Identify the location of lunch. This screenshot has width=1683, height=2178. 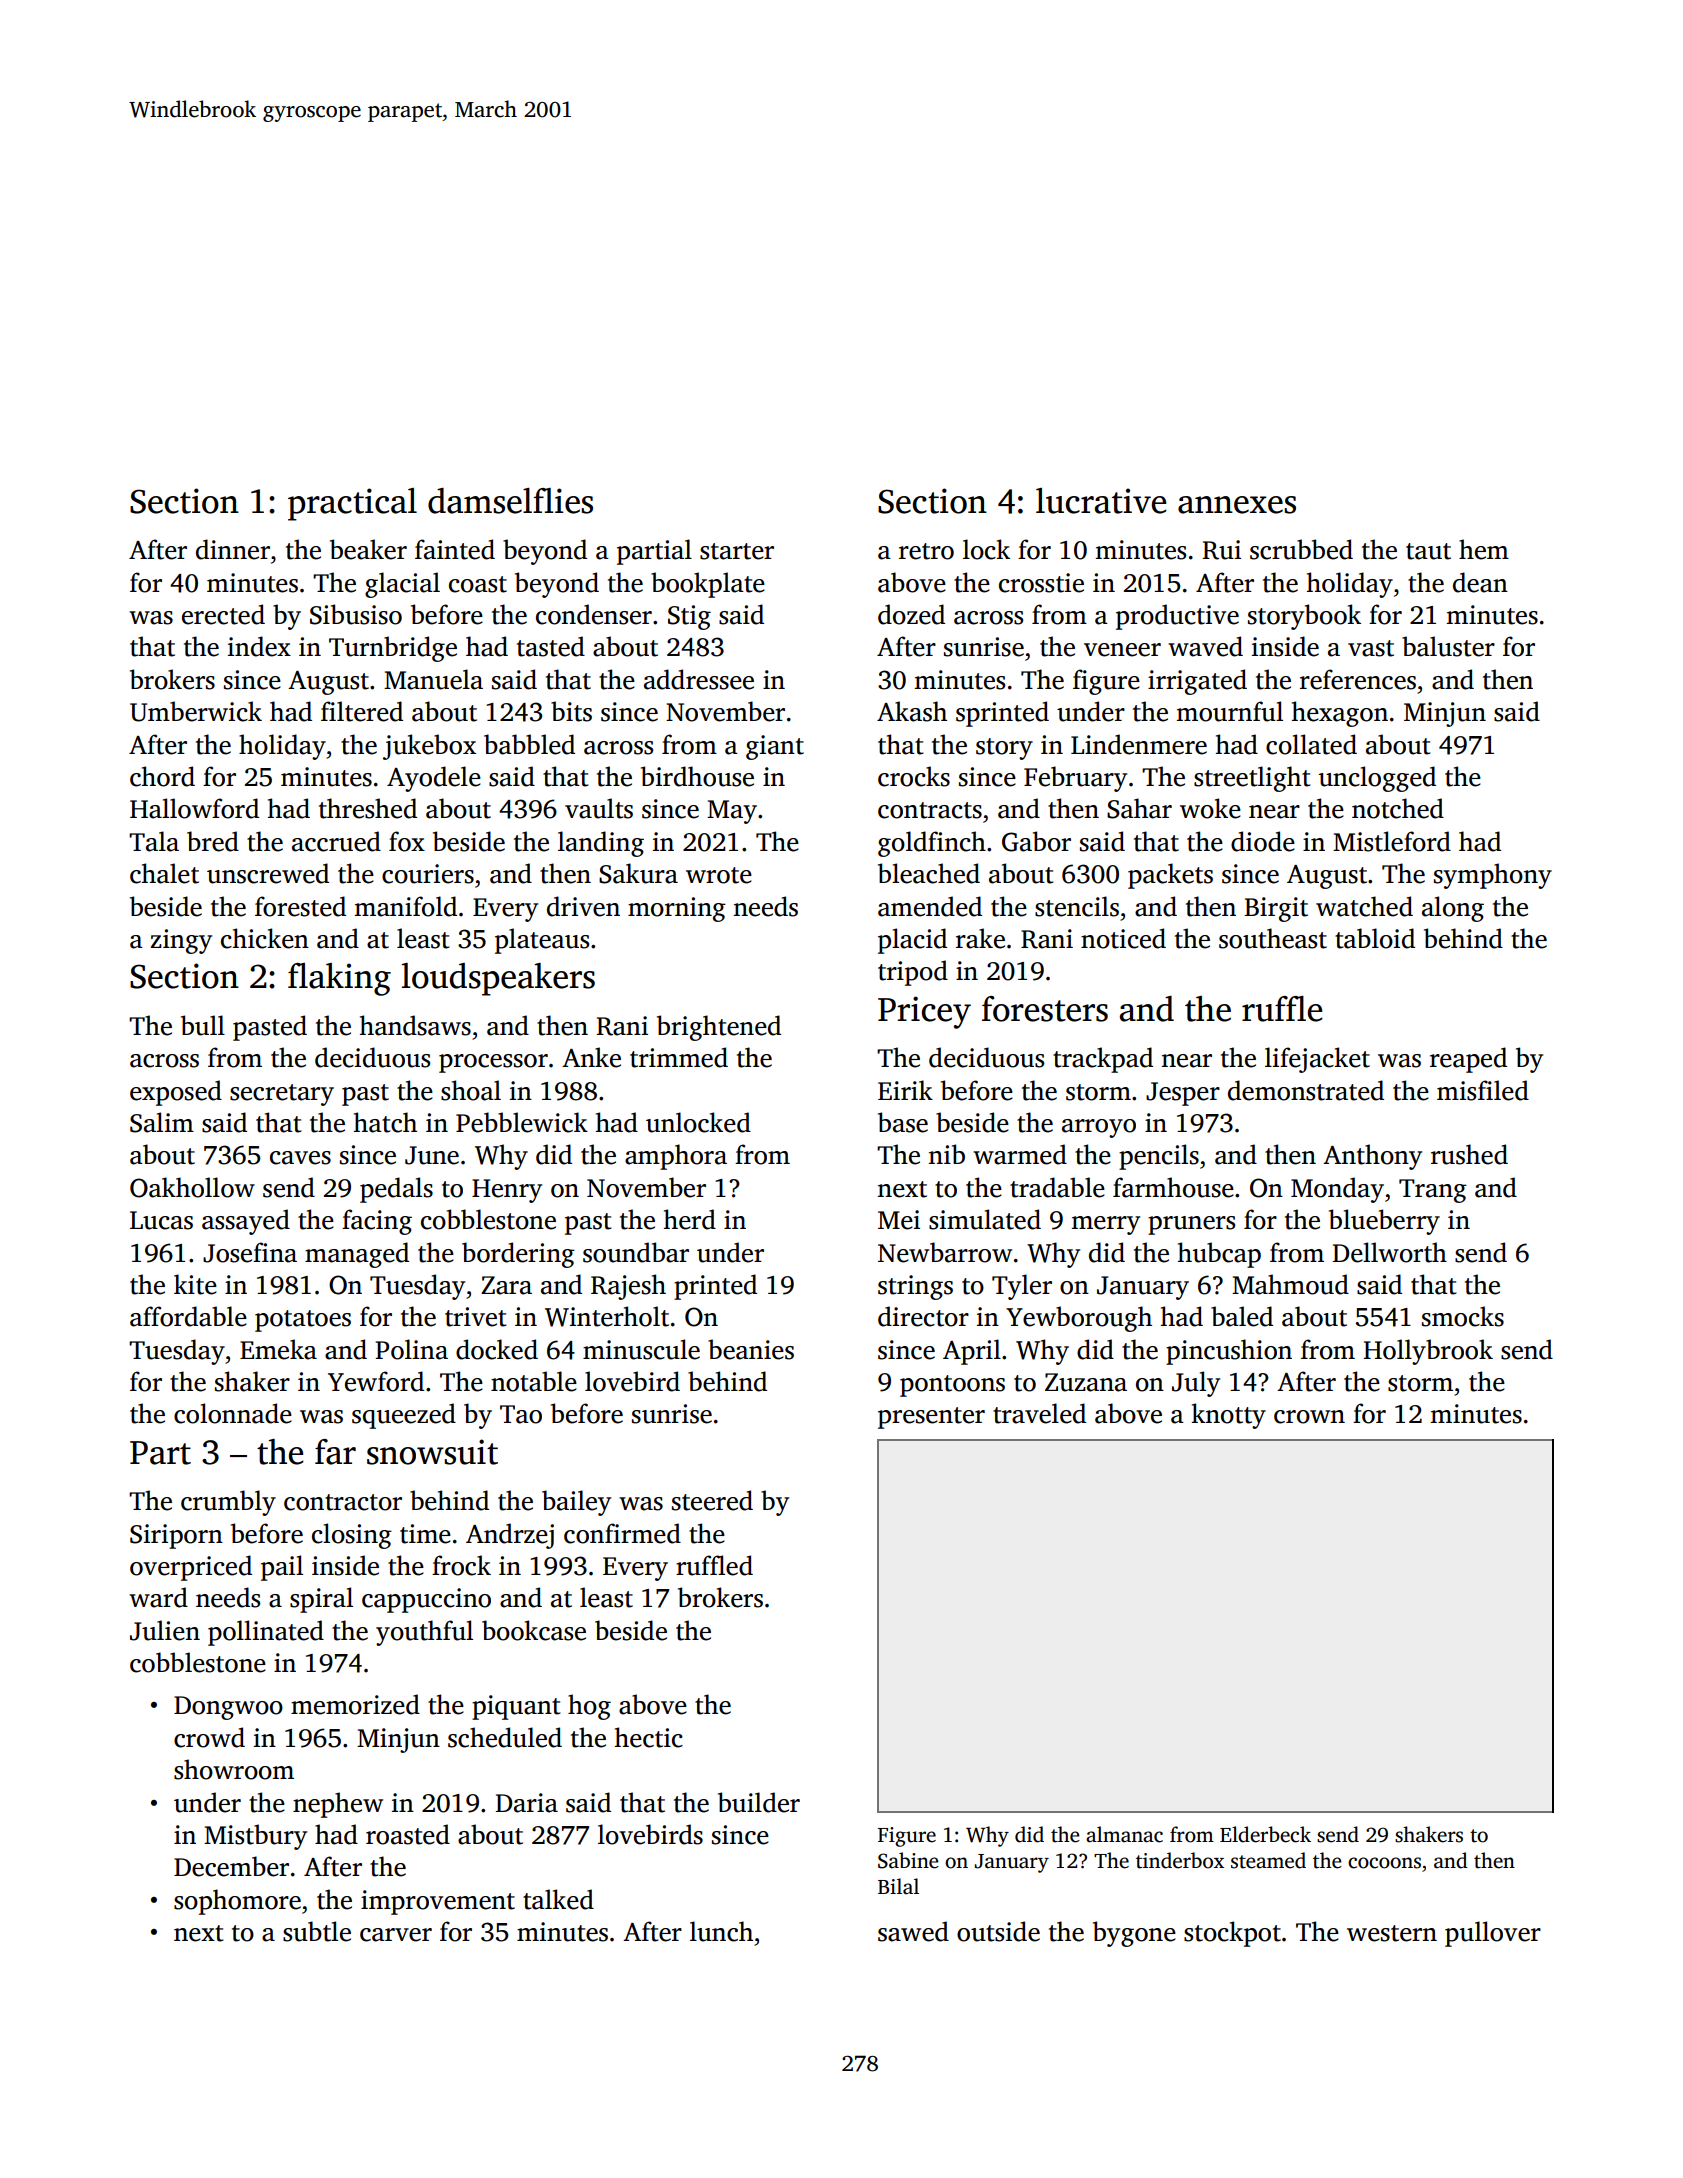
(721, 1931).
